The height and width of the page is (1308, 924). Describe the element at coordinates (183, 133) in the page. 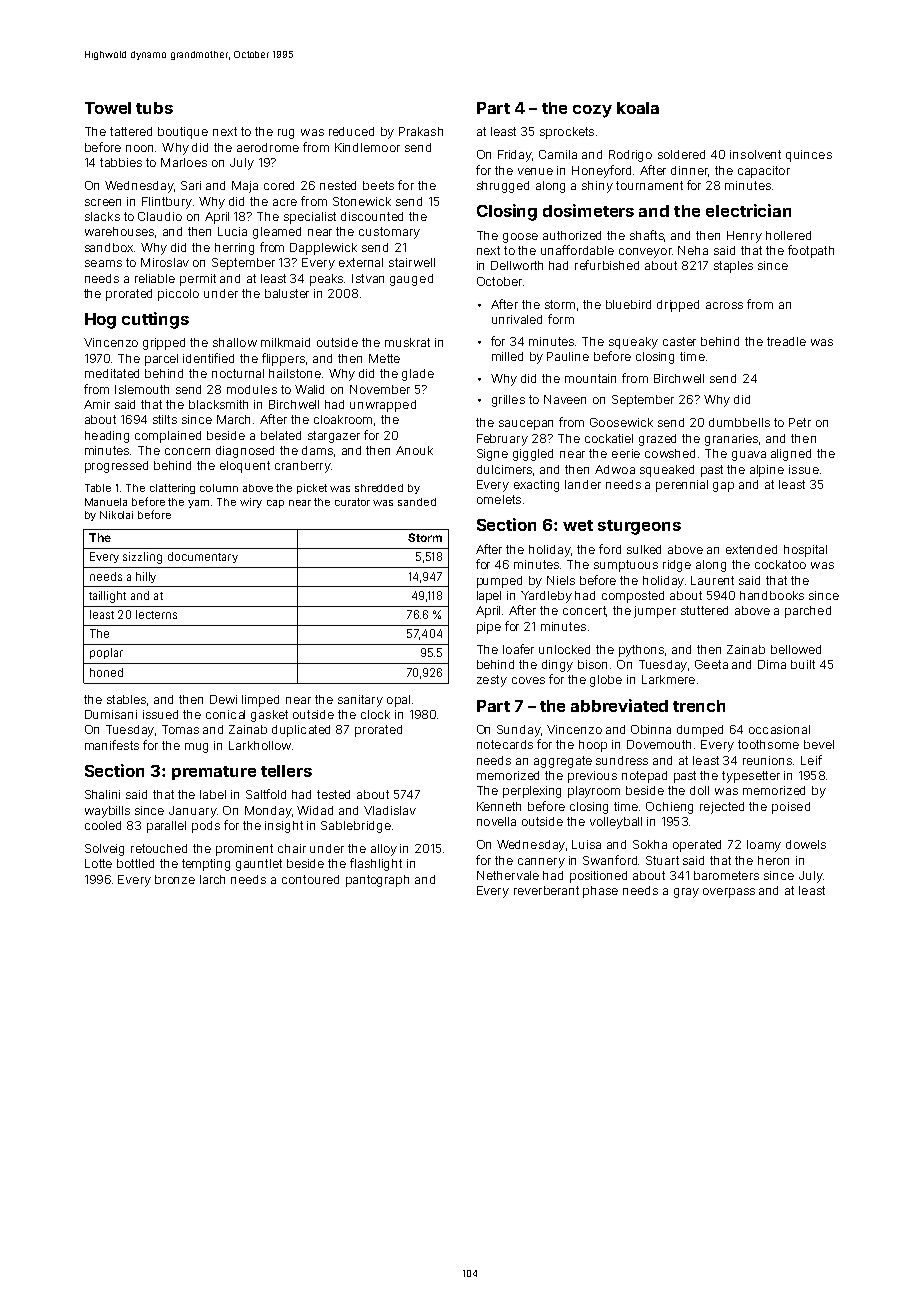

I see `boutique` at that location.
